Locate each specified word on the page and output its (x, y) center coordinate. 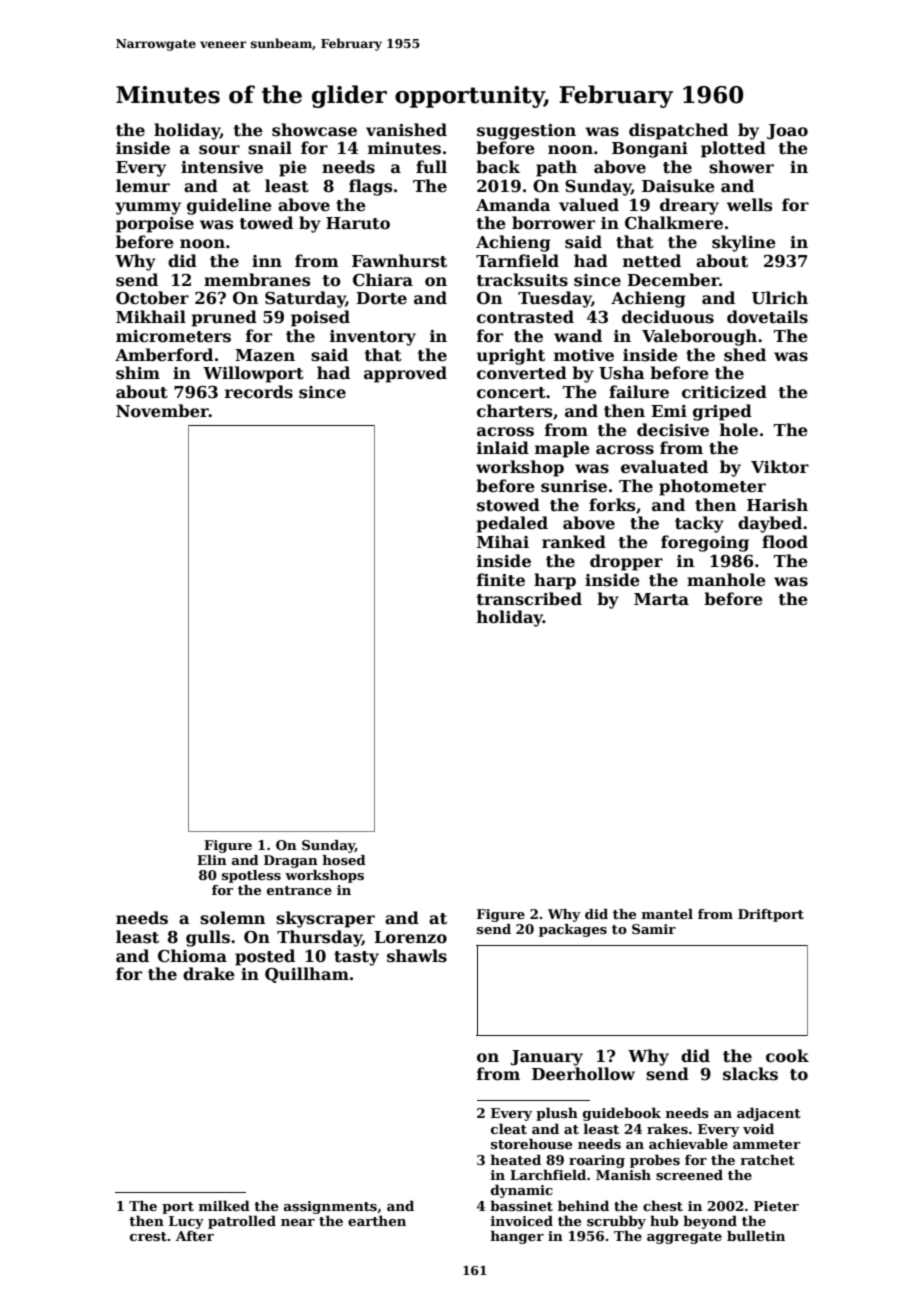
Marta (661, 599)
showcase (314, 130)
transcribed (529, 599)
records (259, 392)
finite (501, 580)
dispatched (678, 131)
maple (562, 449)
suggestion (526, 132)
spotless (251, 876)
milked (224, 1205)
